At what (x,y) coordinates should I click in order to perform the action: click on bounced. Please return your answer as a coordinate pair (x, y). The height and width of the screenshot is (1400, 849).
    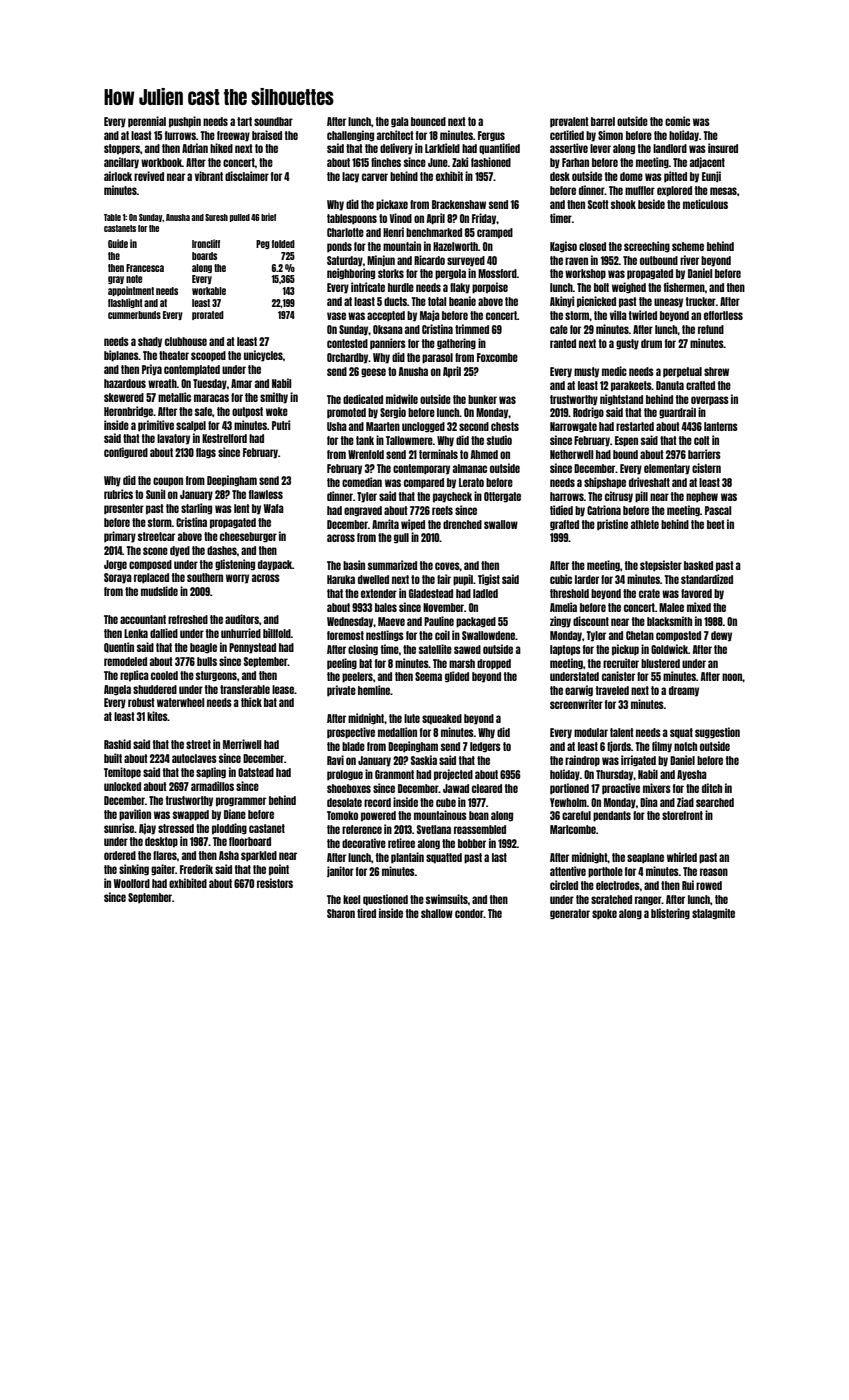
    Looking at the image, I should click on (428, 121).
